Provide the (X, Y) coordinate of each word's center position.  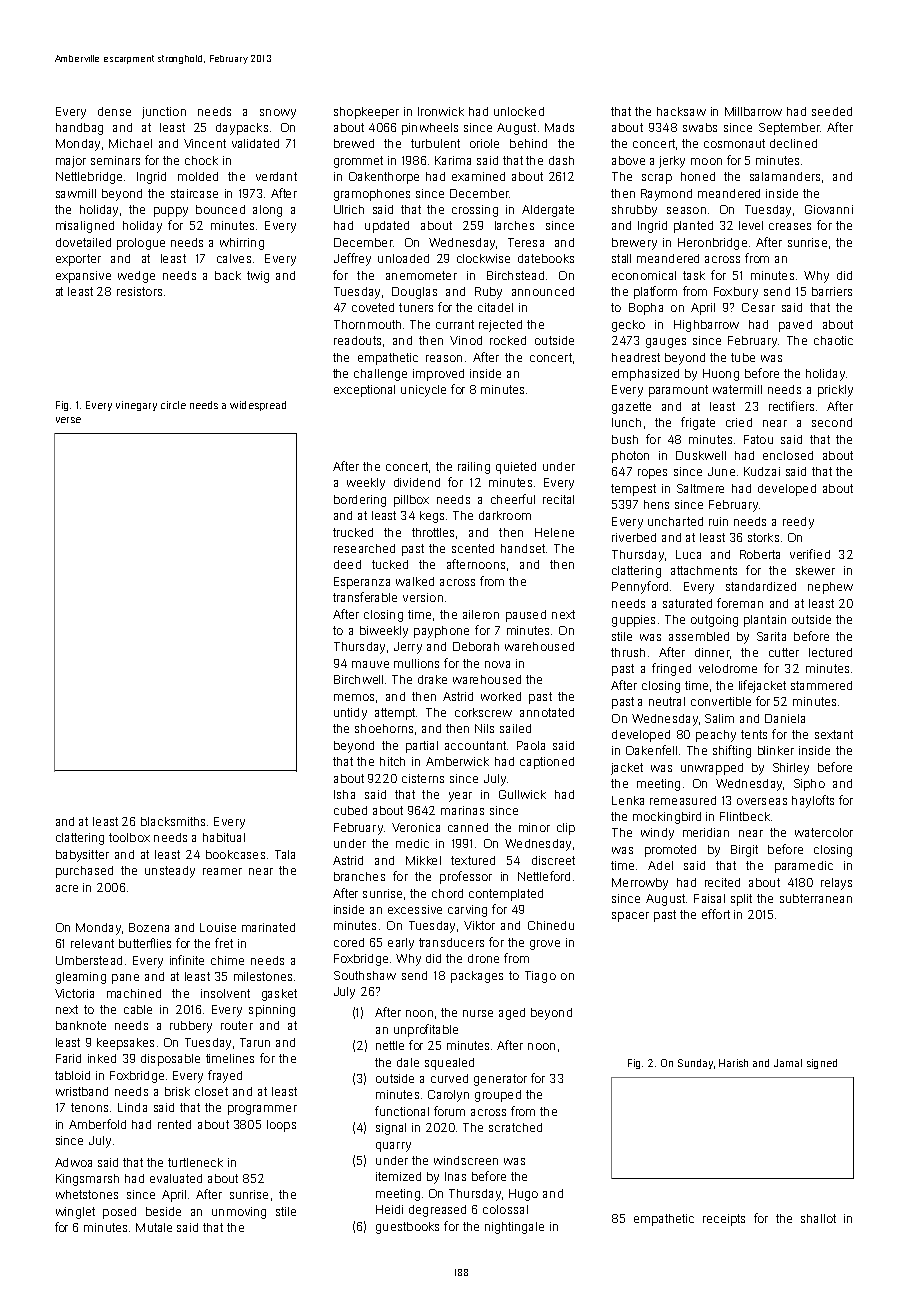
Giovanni (829, 209)
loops (281, 1126)
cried (739, 422)
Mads (559, 127)
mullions (416, 663)
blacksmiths (173, 821)
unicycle (423, 391)
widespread (258, 406)
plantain (765, 621)
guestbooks (407, 1228)
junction (164, 113)
